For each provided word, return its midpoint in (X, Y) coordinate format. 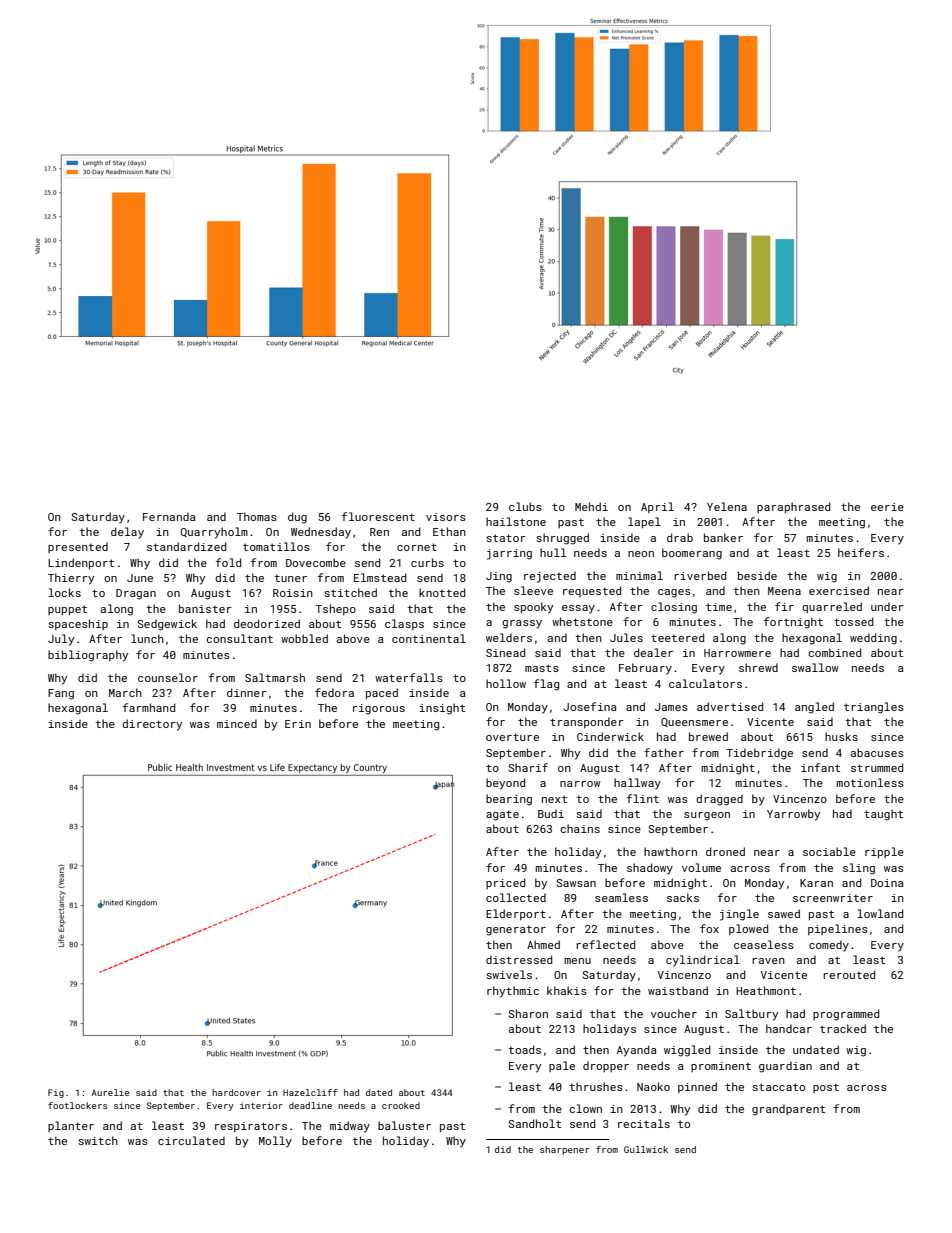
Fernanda (169, 516)
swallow (815, 667)
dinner (247, 692)
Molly (275, 1142)
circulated (191, 1140)
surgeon (707, 816)
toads (525, 1049)
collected (516, 897)
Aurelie (110, 1092)
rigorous (379, 709)
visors (446, 517)
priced (505, 883)
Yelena (727, 506)
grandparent (788, 1110)
